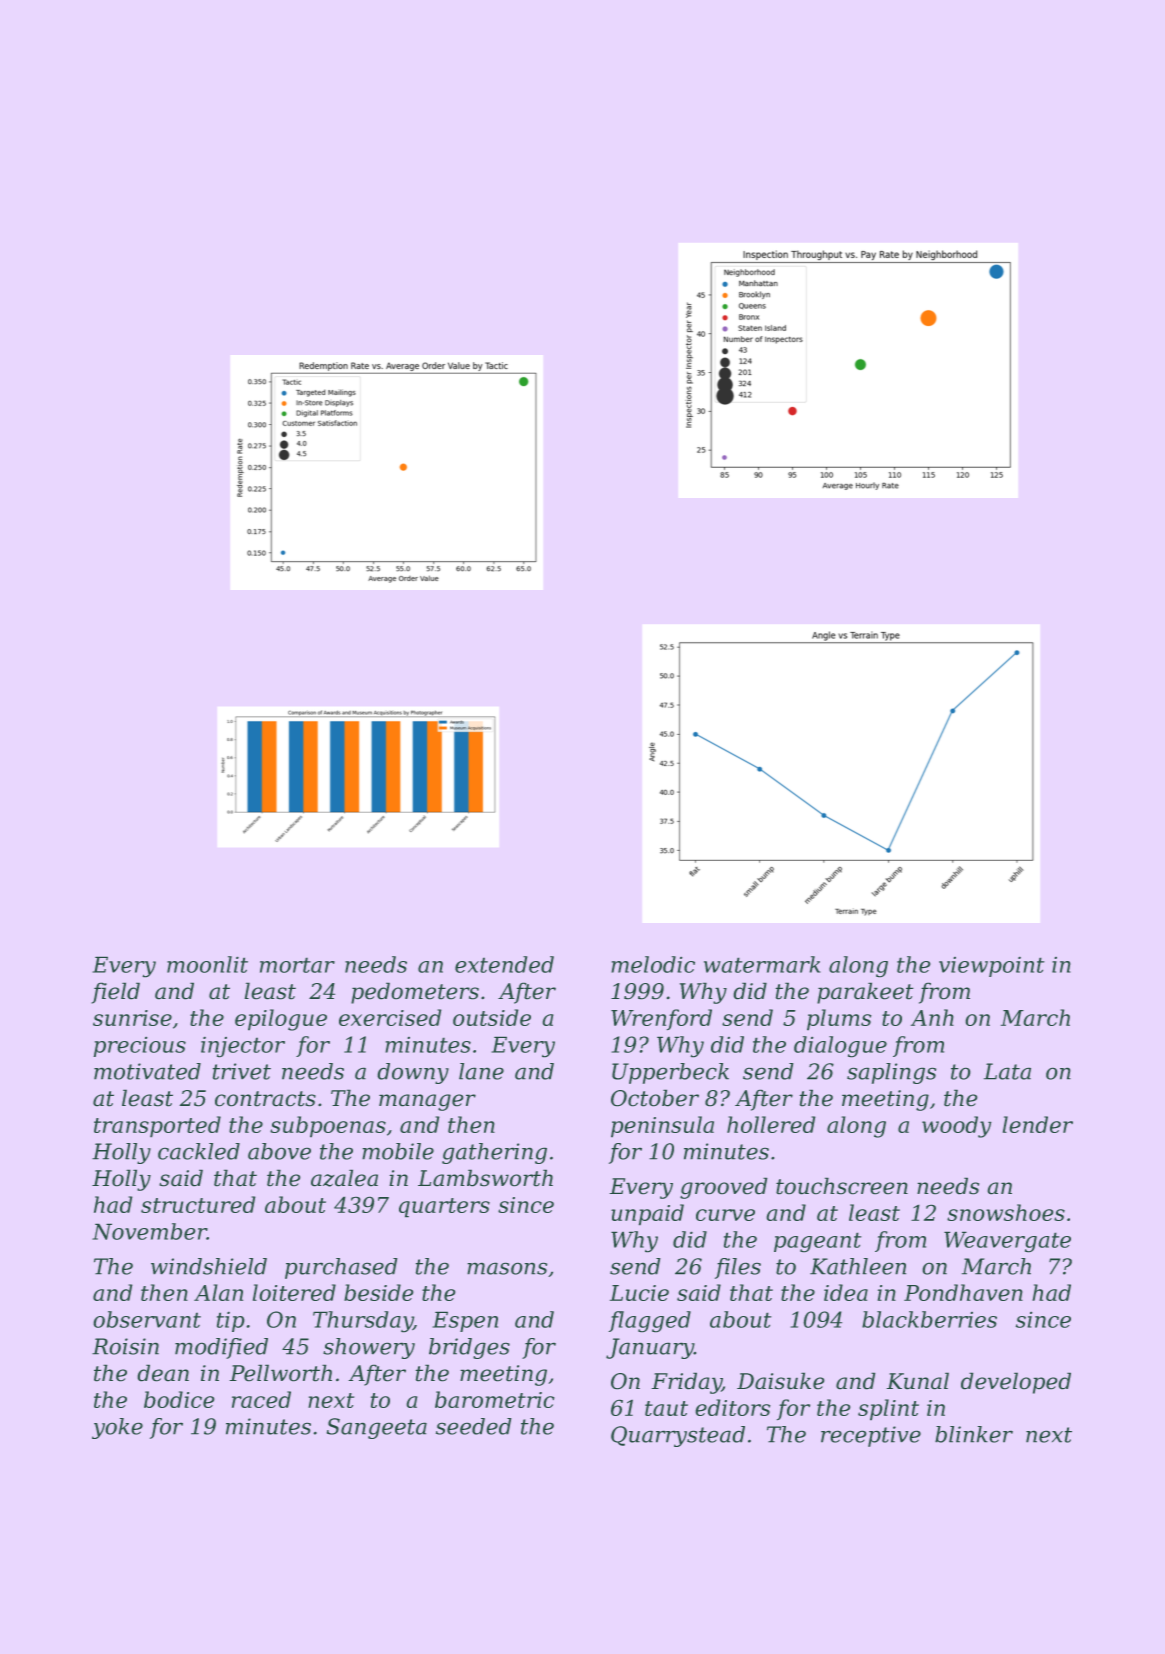 Image resolution: width=1165 pixels, height=1654 pixels. I want to click on cackled, so click(199, 1151).
